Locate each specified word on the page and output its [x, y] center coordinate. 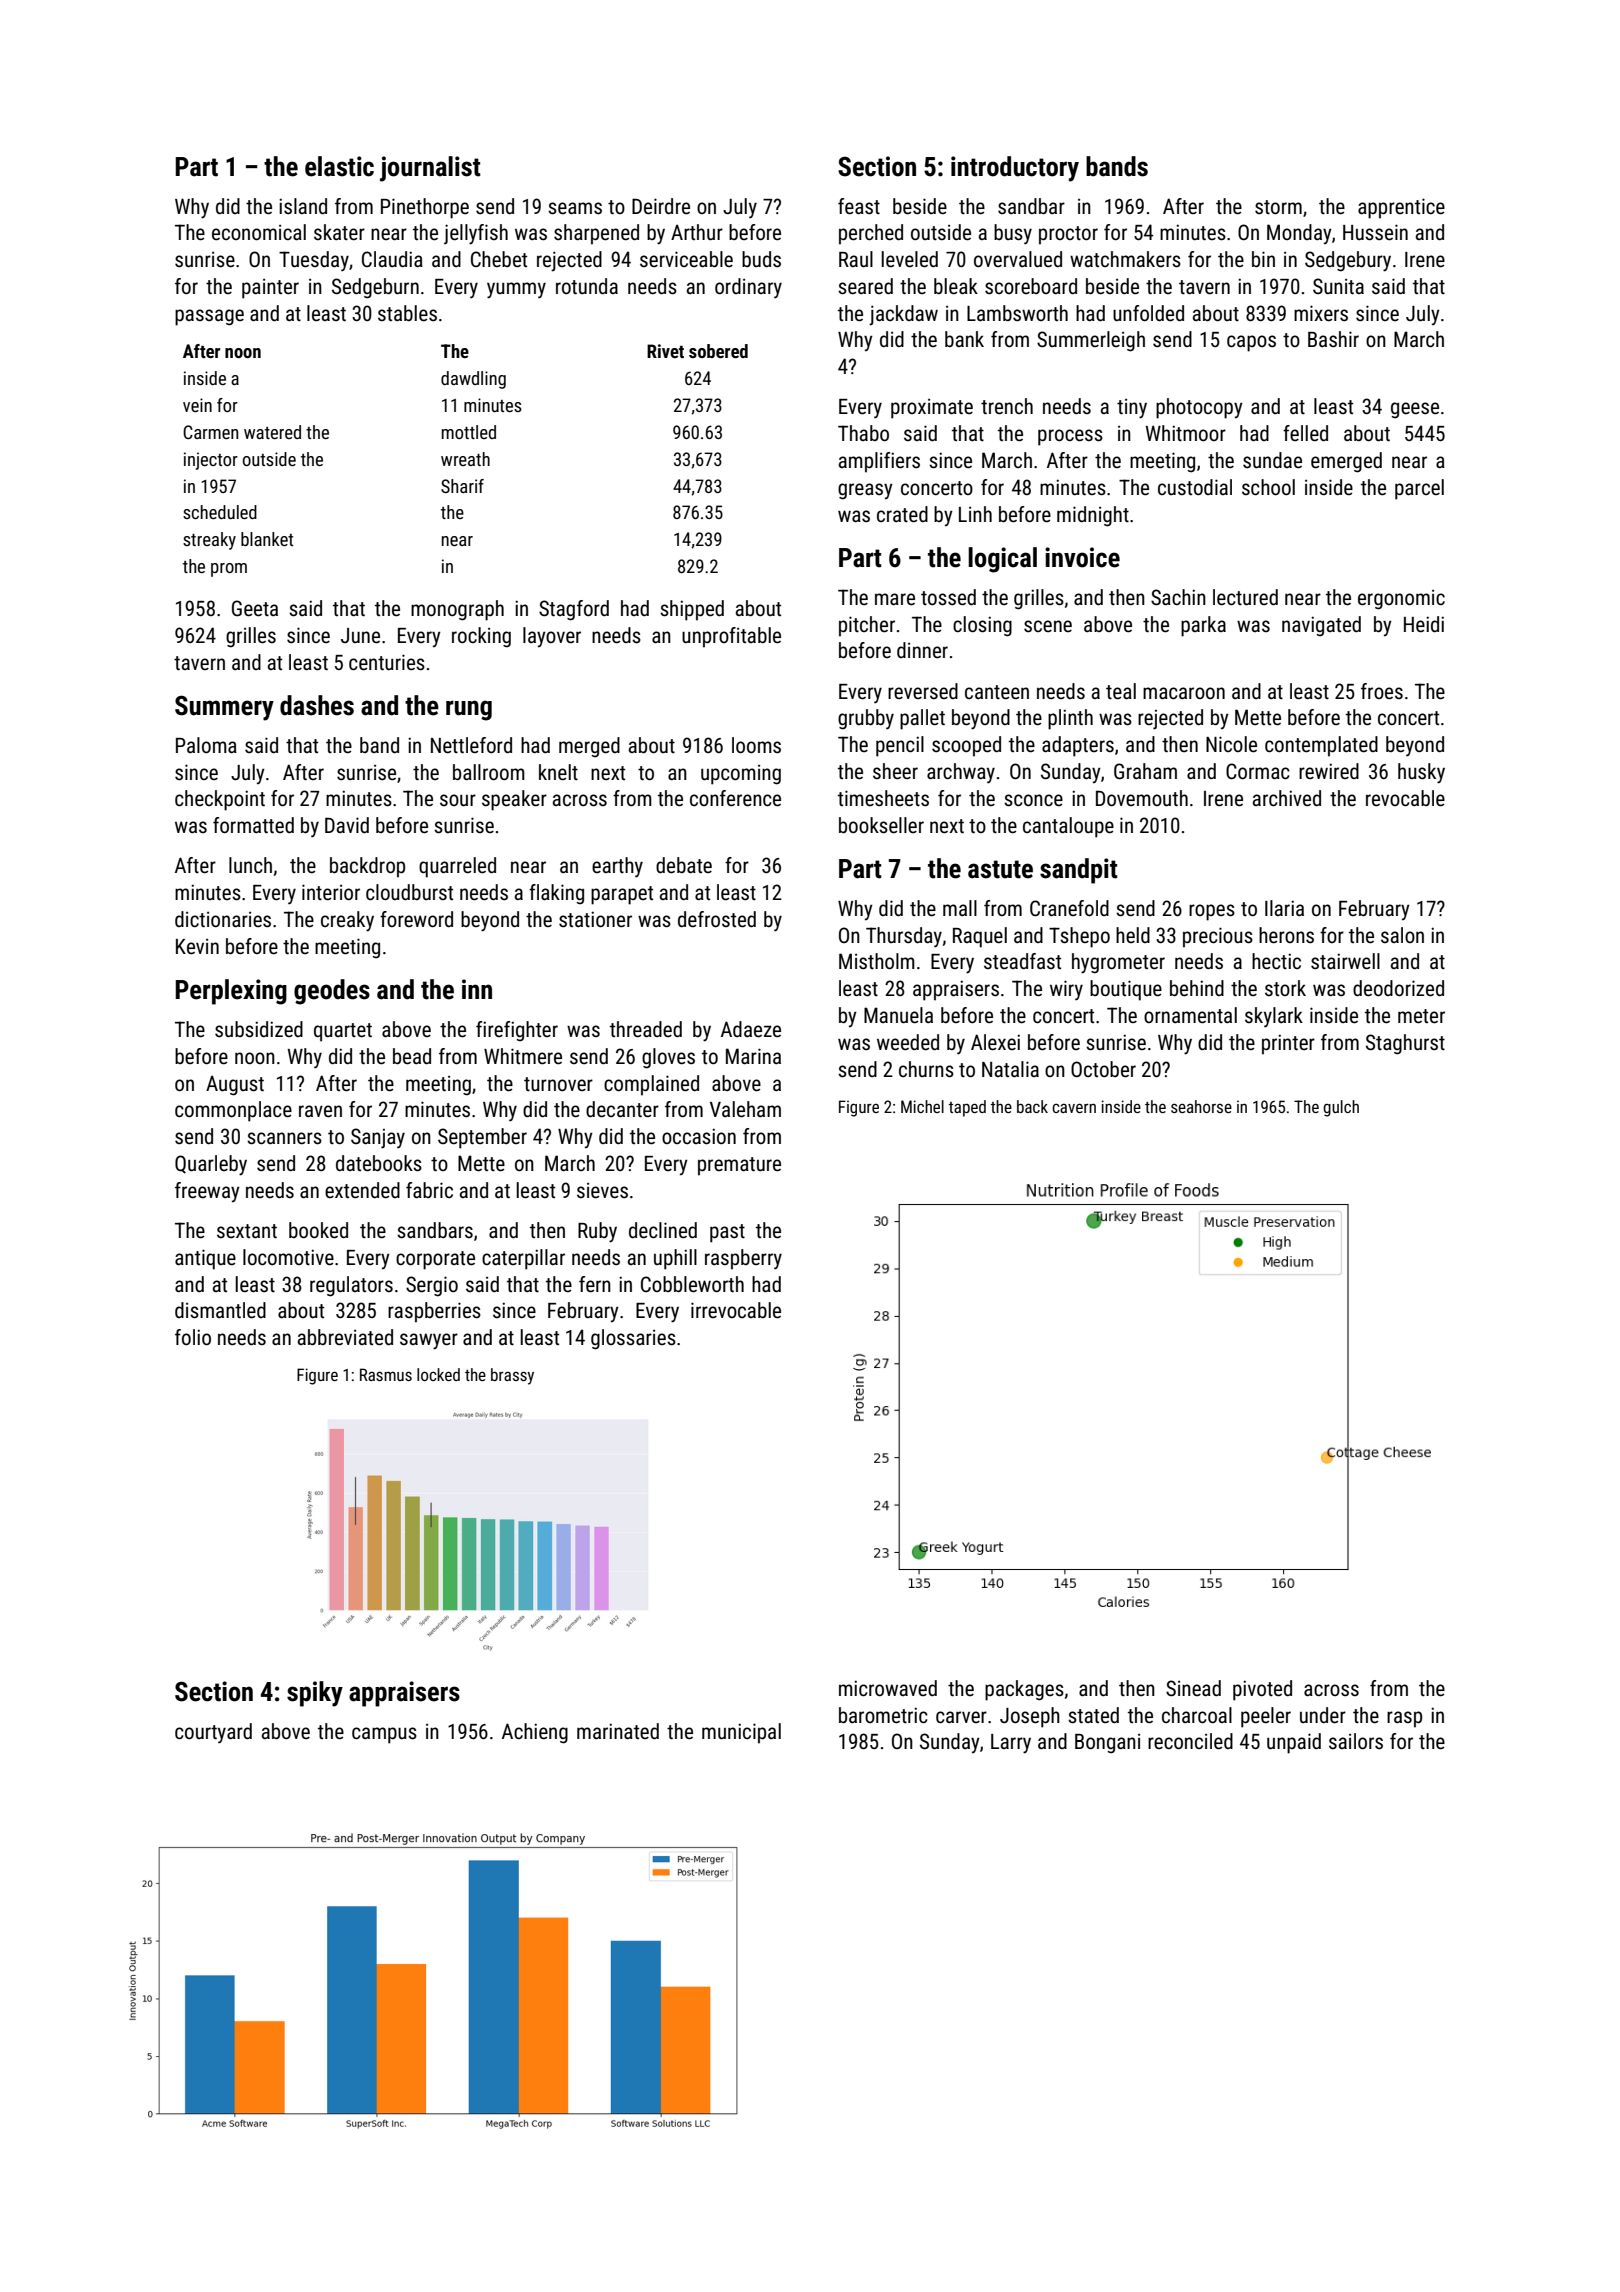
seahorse [1201, 1106]
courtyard [213, 1733]
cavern [1074, 1108]
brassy [512, 1376]
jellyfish [476, 234]
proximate [932, 409]
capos [1251, 343]
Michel [922, 1106]
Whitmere [523, 1056]
